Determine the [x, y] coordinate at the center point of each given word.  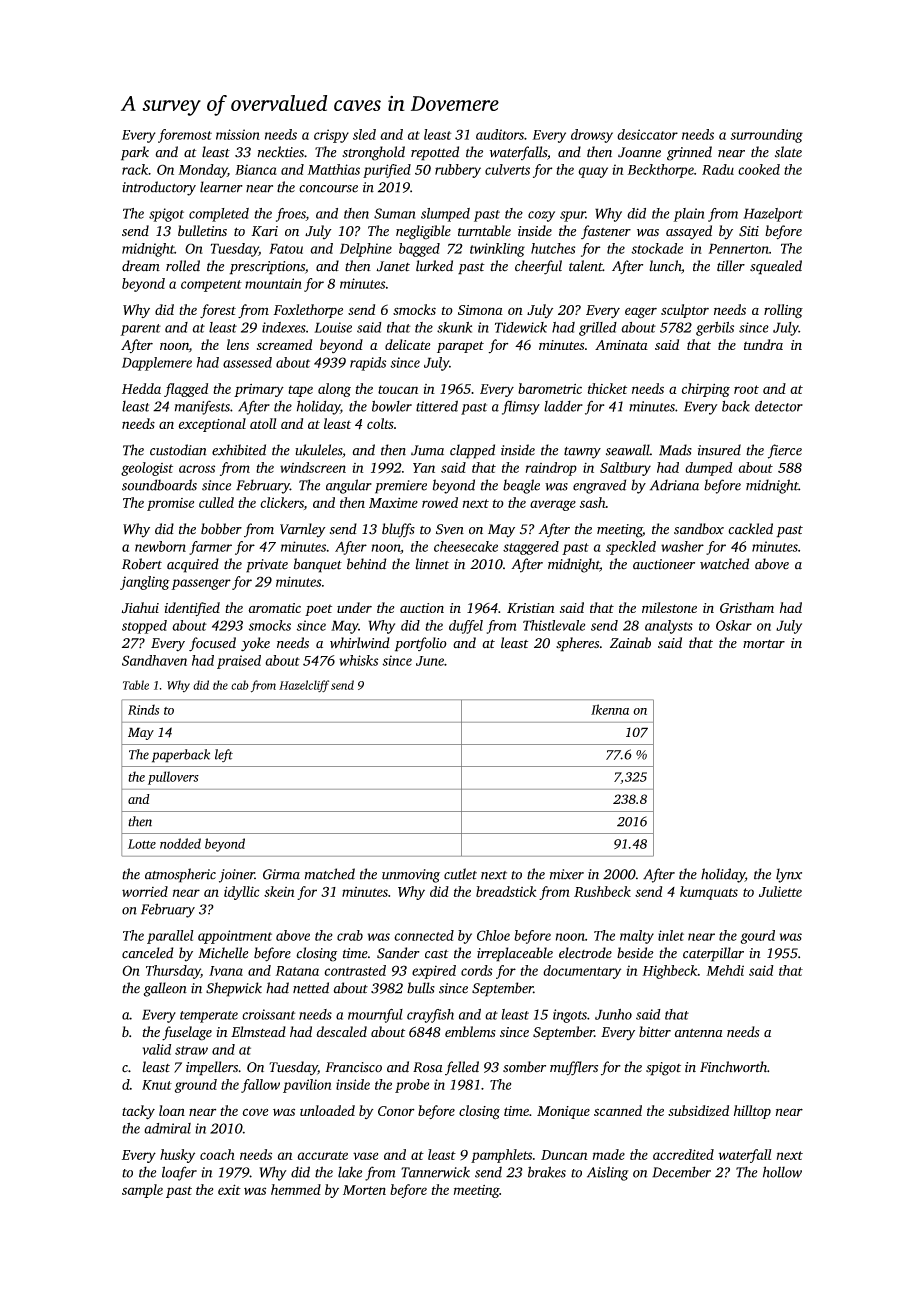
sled [364, 134]
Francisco [353, 1067]
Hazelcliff [304, 686]
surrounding [766, 136]
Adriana [674, 485]
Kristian [531, 608]
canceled [148, 953]
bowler [392, 406]
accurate [322, 1155]
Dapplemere [157, 364]
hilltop [752, 1112]
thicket [607, 388]
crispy [331, 136]
